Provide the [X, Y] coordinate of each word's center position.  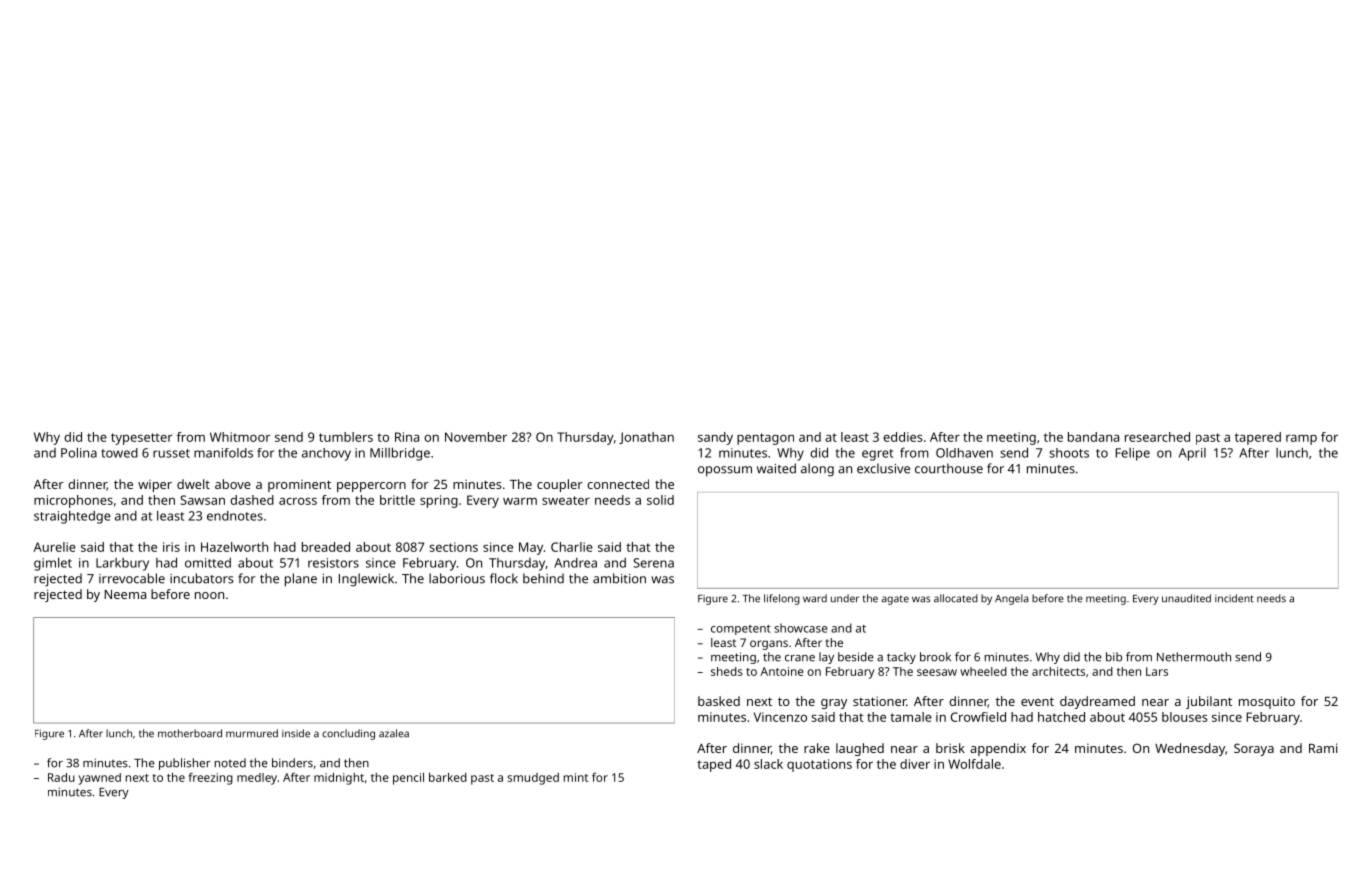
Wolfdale [974, 764]
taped [714, 765]
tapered [1258, 438]
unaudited [1186, 598]
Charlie [572, 547]
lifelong [782, 599]
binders [292, 763]
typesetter [141, 439]
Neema [125, 594]
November [476, 437]
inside [296, 733]
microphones [73, 501]
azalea [394, 733]
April [1192, 454]
